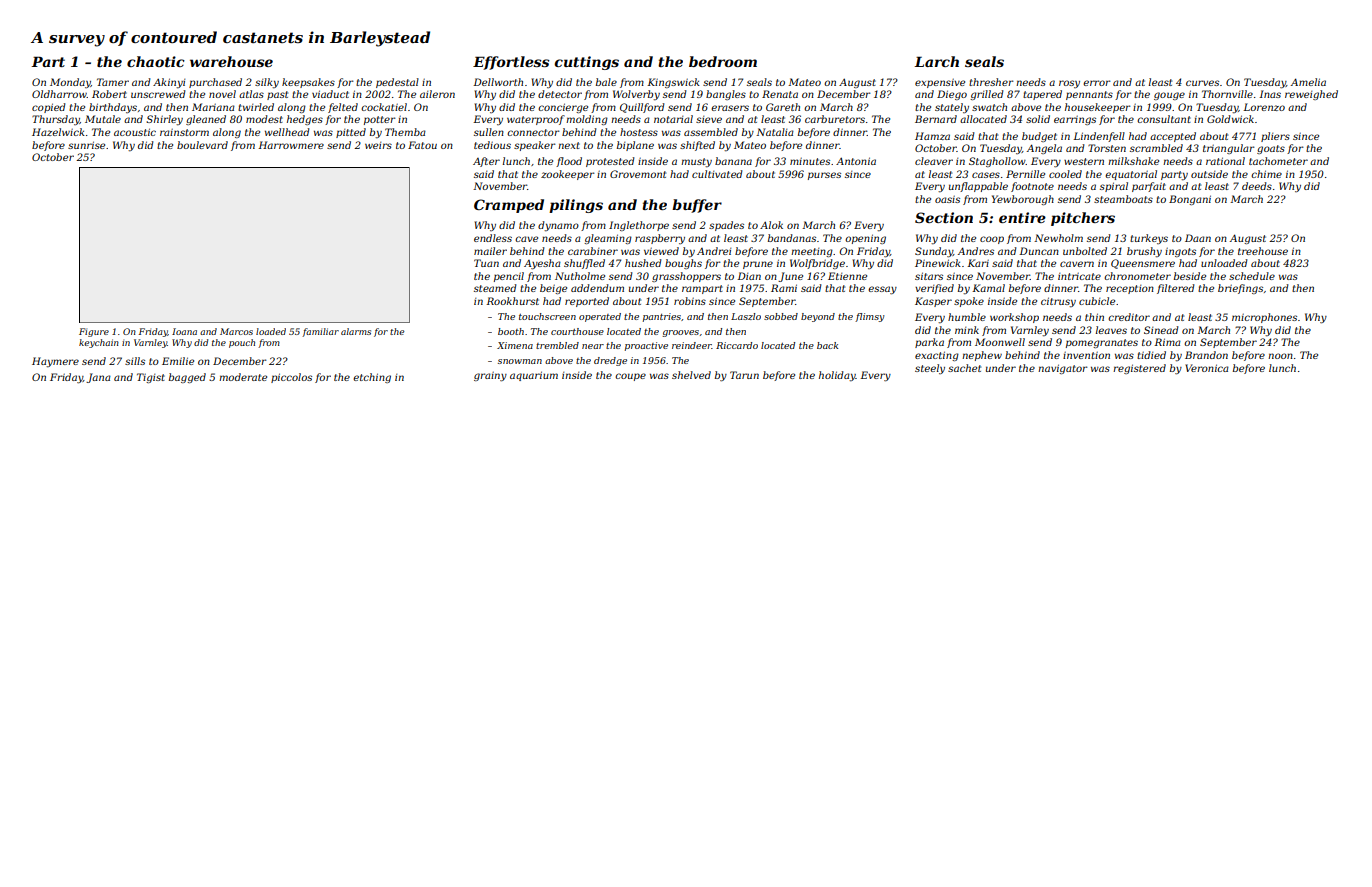  What do you see at coordinates (1180, 252) in the image?
I see `ingots` at bounding box center [1180, 252].
